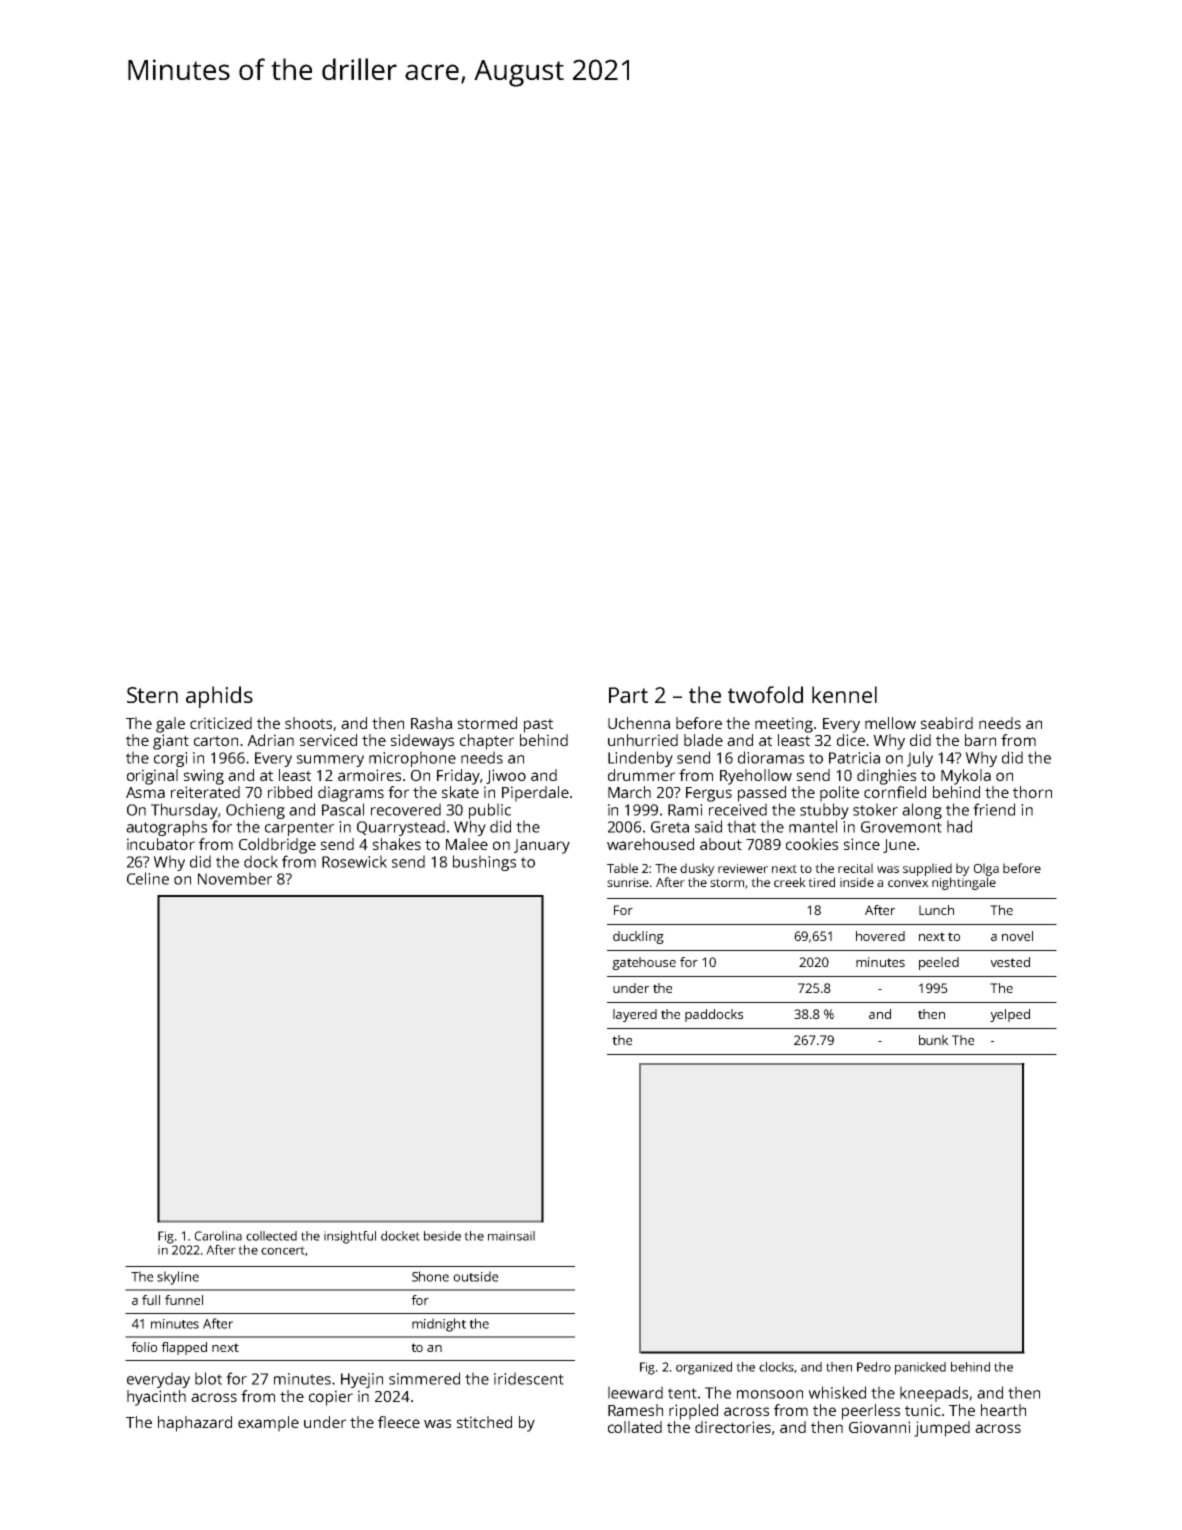 The height and width of the screenshot is (1530, 1182). Describe the element at coordinates (776, 1367) in the screenshot. I see `clocks` at that location.
